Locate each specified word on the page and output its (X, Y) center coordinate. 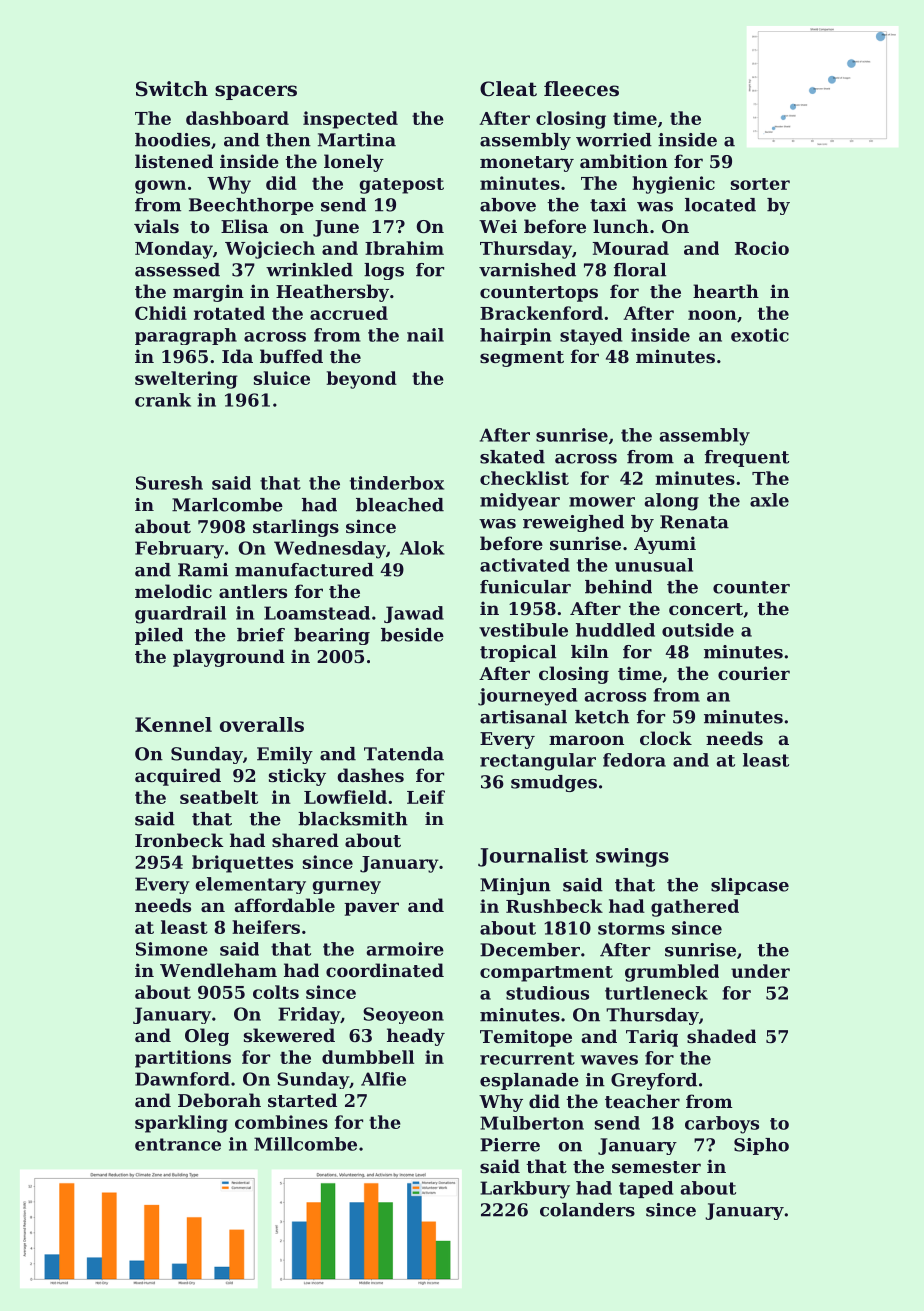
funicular (525, 587)
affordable (285, 905)
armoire (405, 949)
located (720, 205)
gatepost (401, 186)
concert (706, 609)
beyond (361, 380)
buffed (291, 356)
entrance (178, 1144)
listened (174, 161)
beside (412, 635)
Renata (694, 522)
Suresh (169, 483)
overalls (262, 724)
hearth (726, 291)
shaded (721, 1036)
